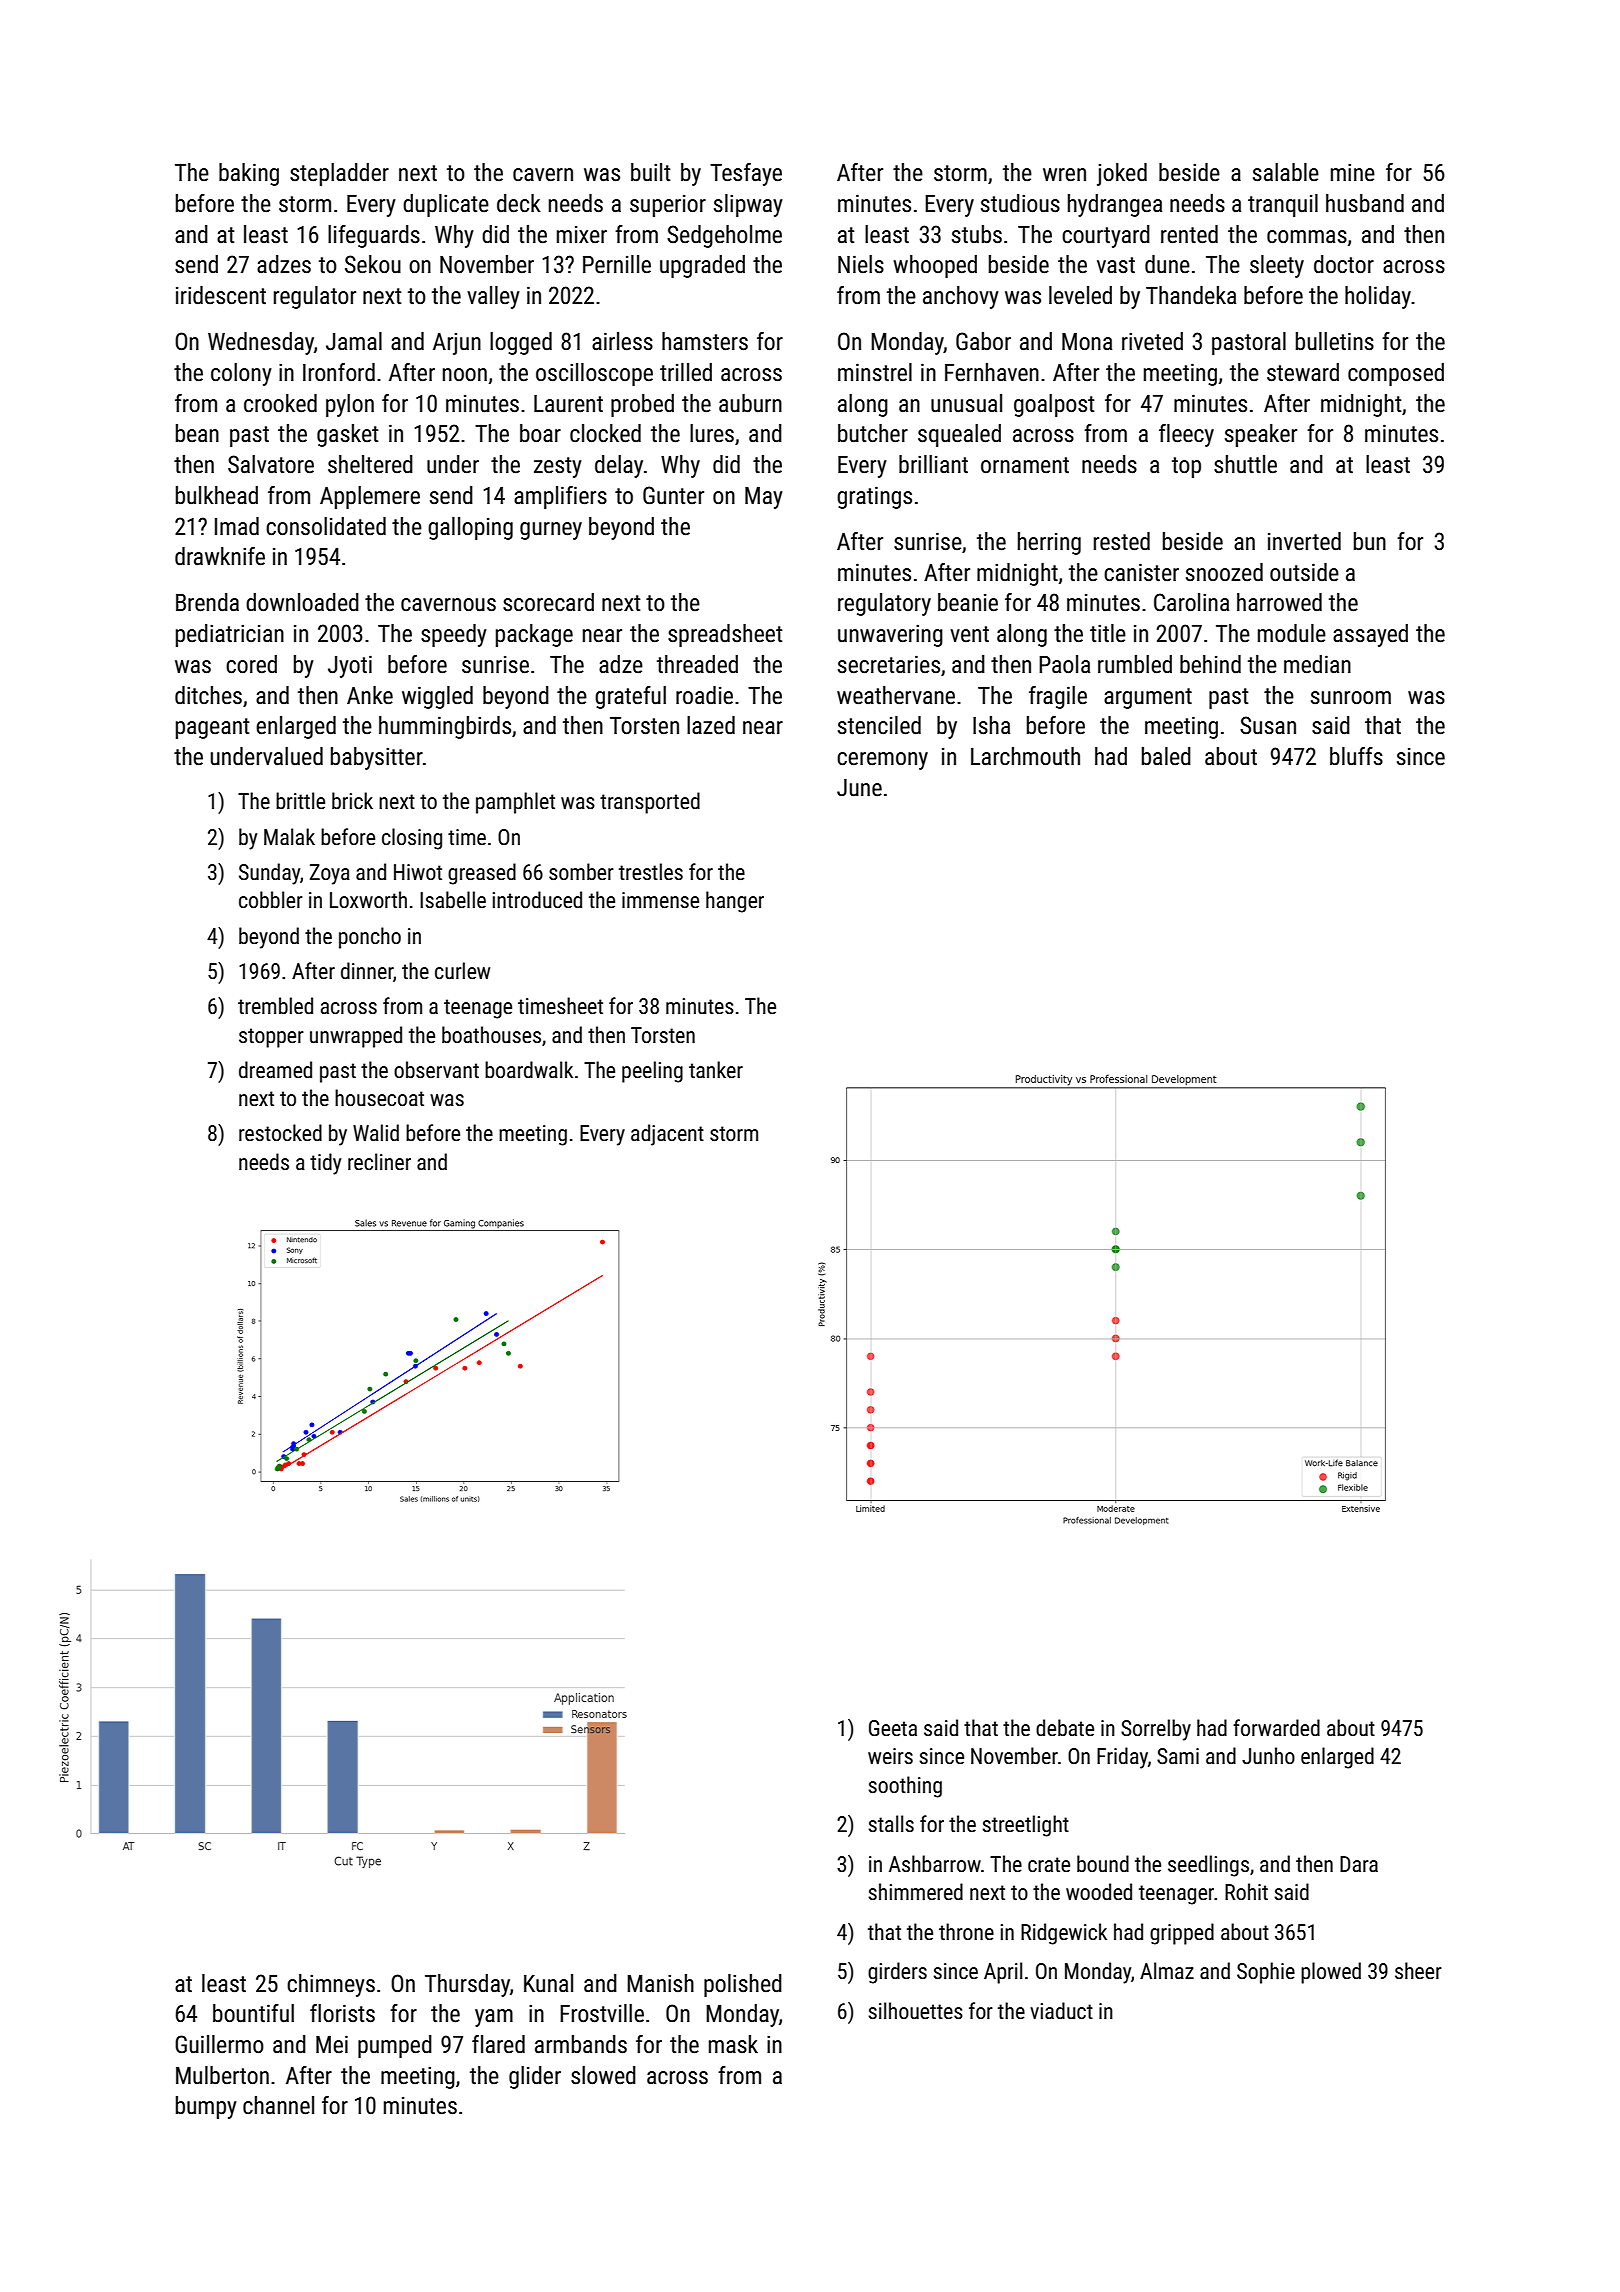  Describe the element at coordinates (332, 2044) in the page. I see `Mei` at that location.
